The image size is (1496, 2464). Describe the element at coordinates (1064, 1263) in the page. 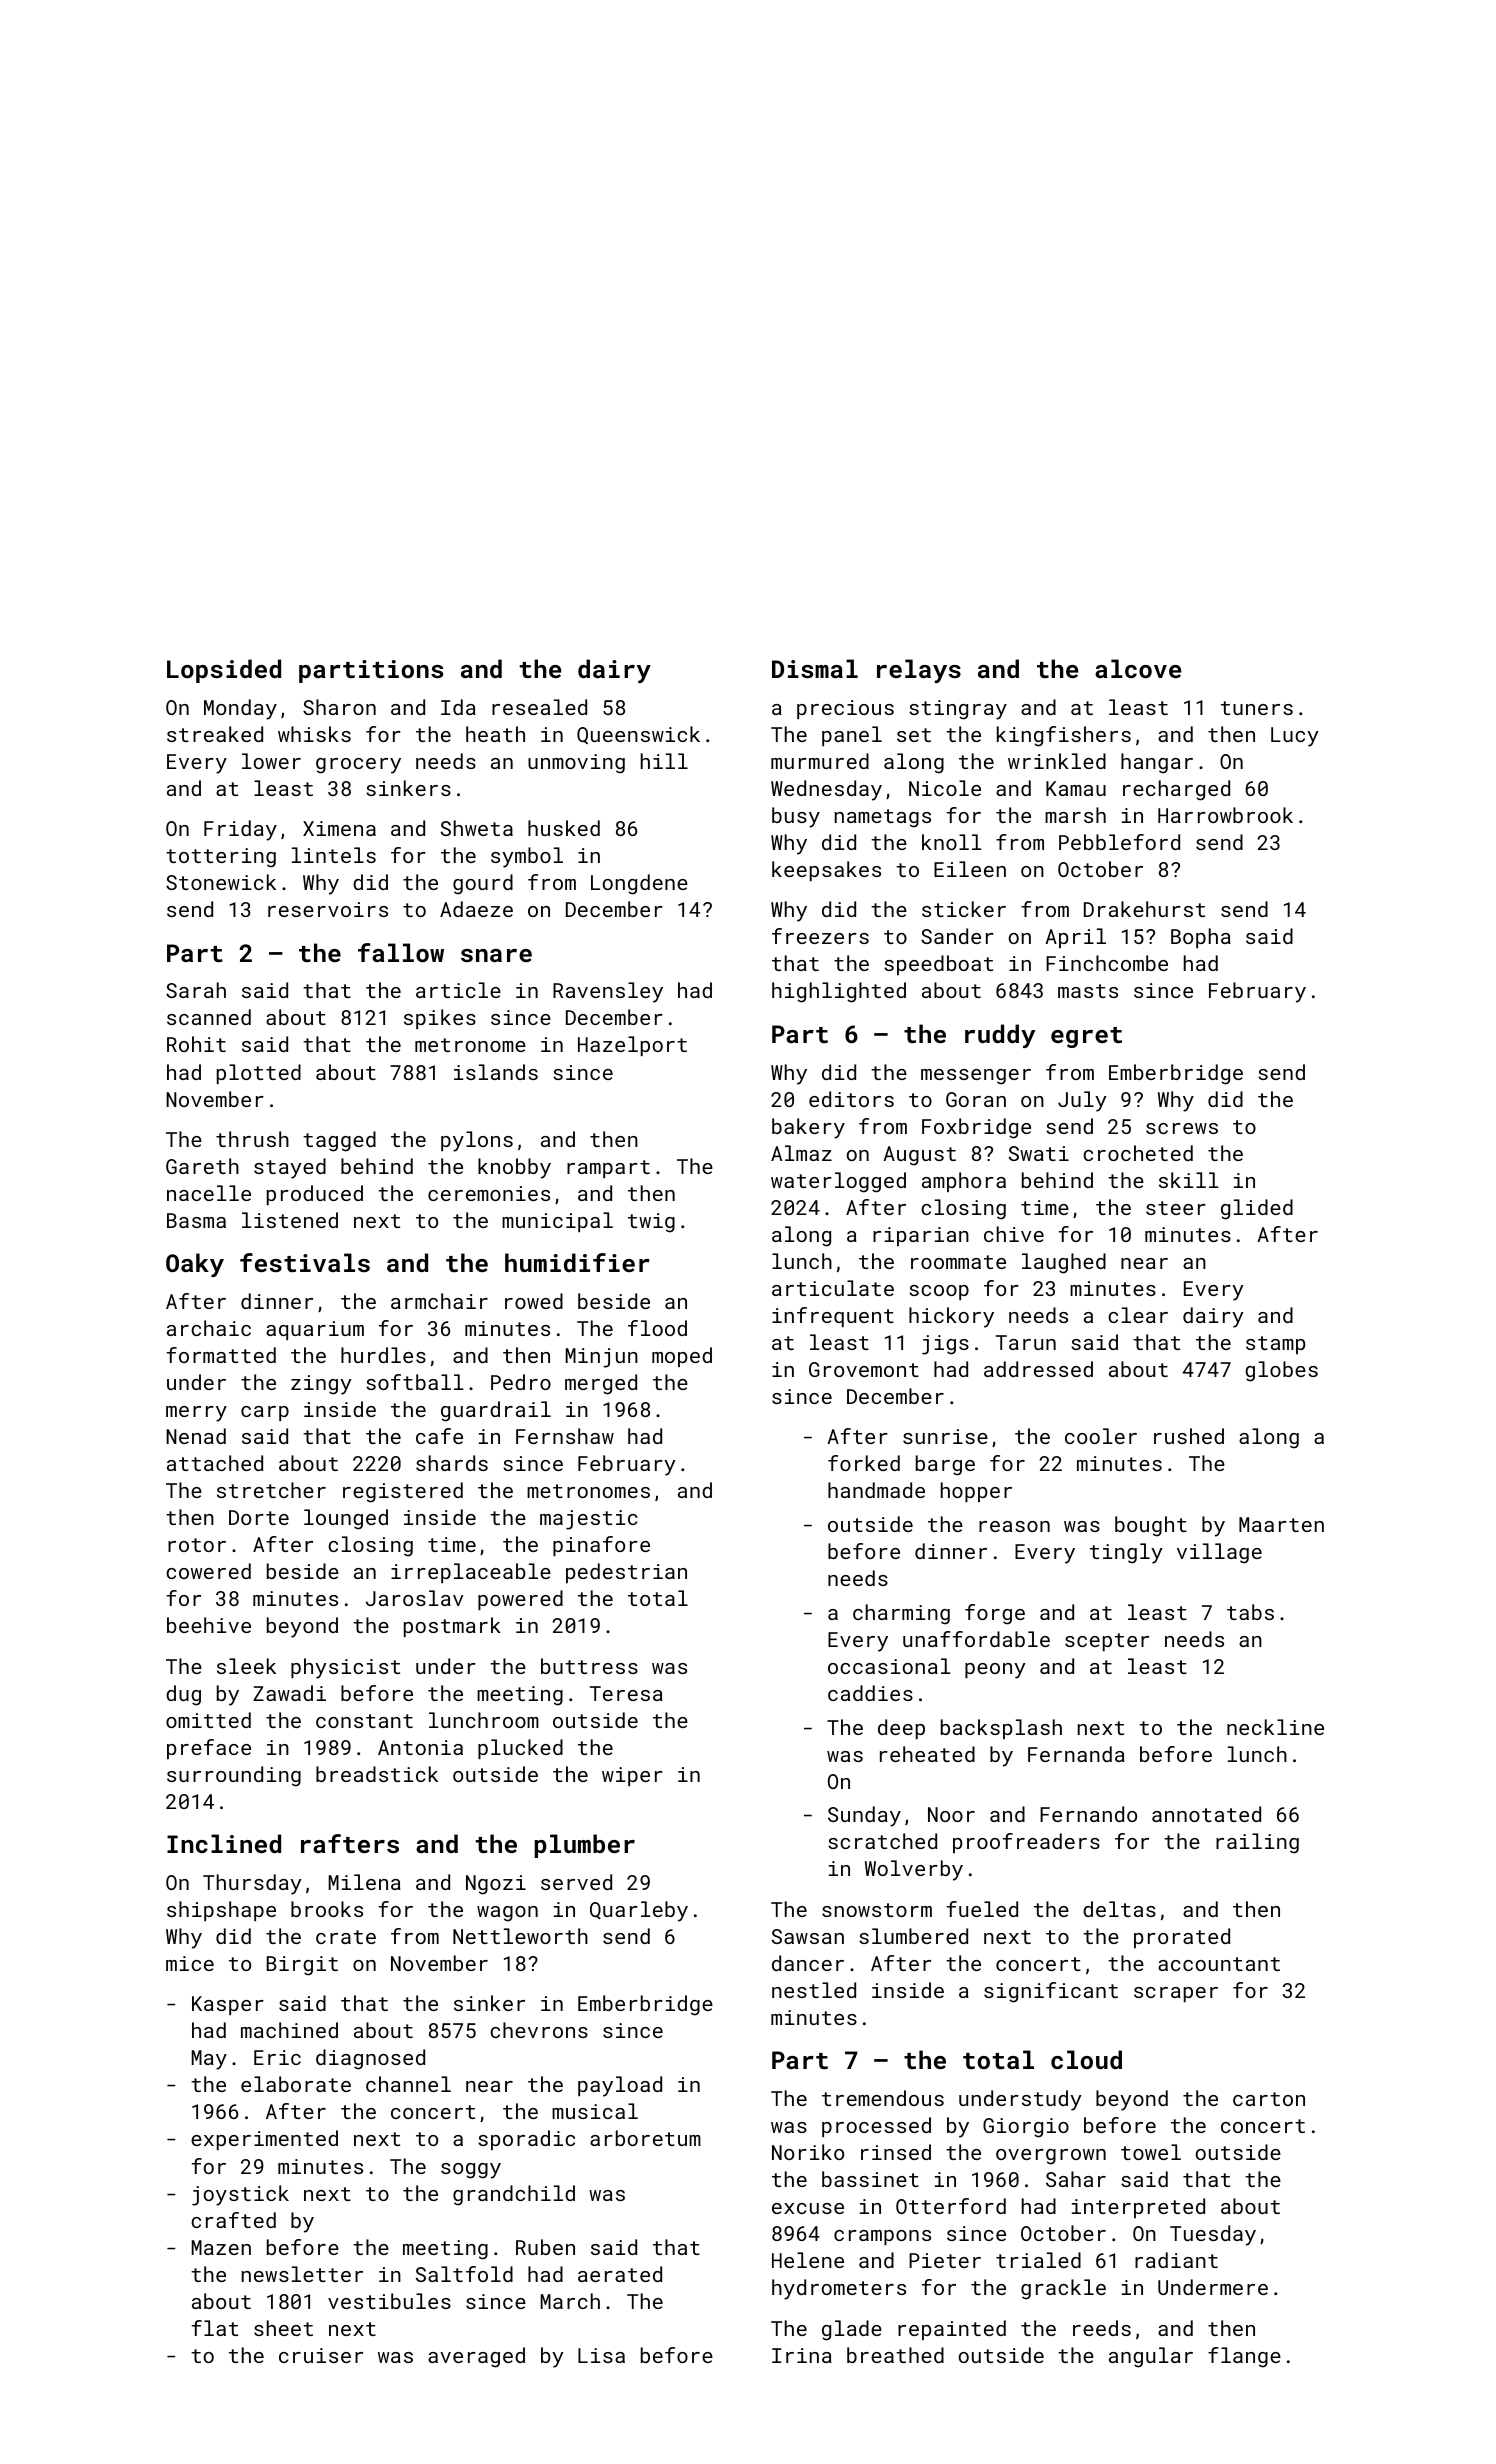

I see `laughed` at that location.
